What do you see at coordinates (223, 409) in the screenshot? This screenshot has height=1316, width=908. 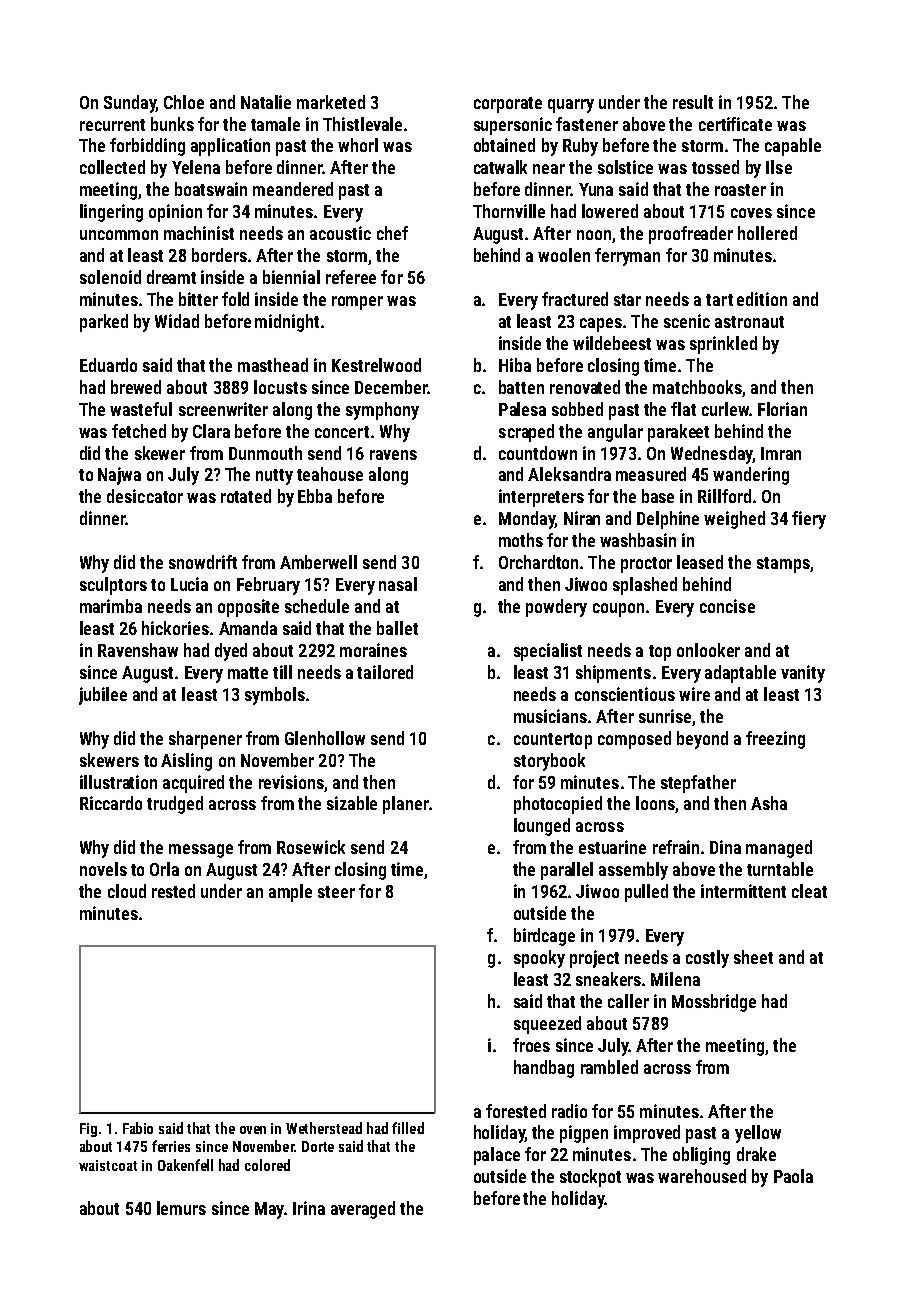 I see `screenwriter` at bounding box center [223, 409].
